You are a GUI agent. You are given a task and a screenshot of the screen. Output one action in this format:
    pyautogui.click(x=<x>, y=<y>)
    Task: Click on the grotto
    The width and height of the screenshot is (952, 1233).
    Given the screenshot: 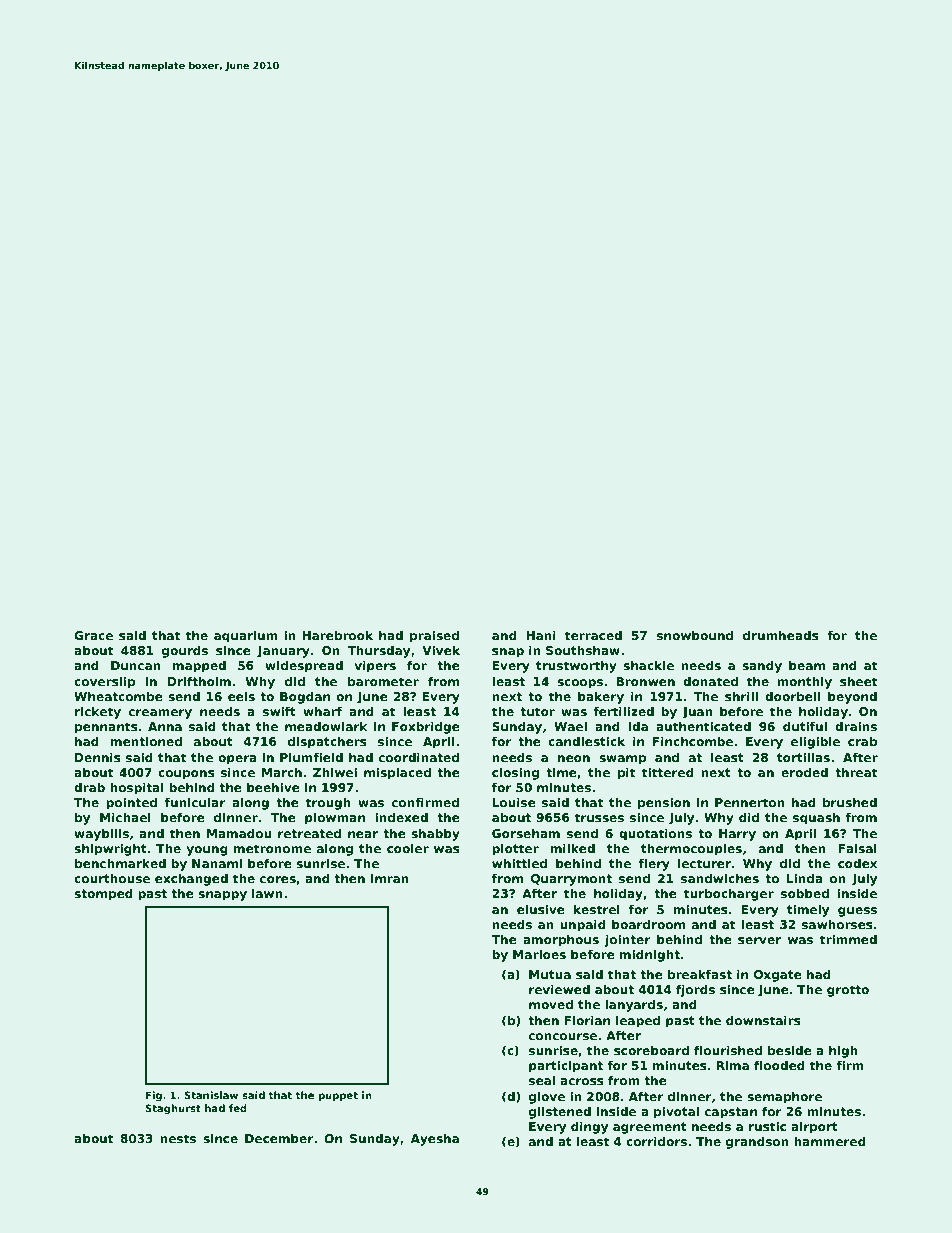 What is the action you would take?
    pyautogui.click(x=848, y=991)
